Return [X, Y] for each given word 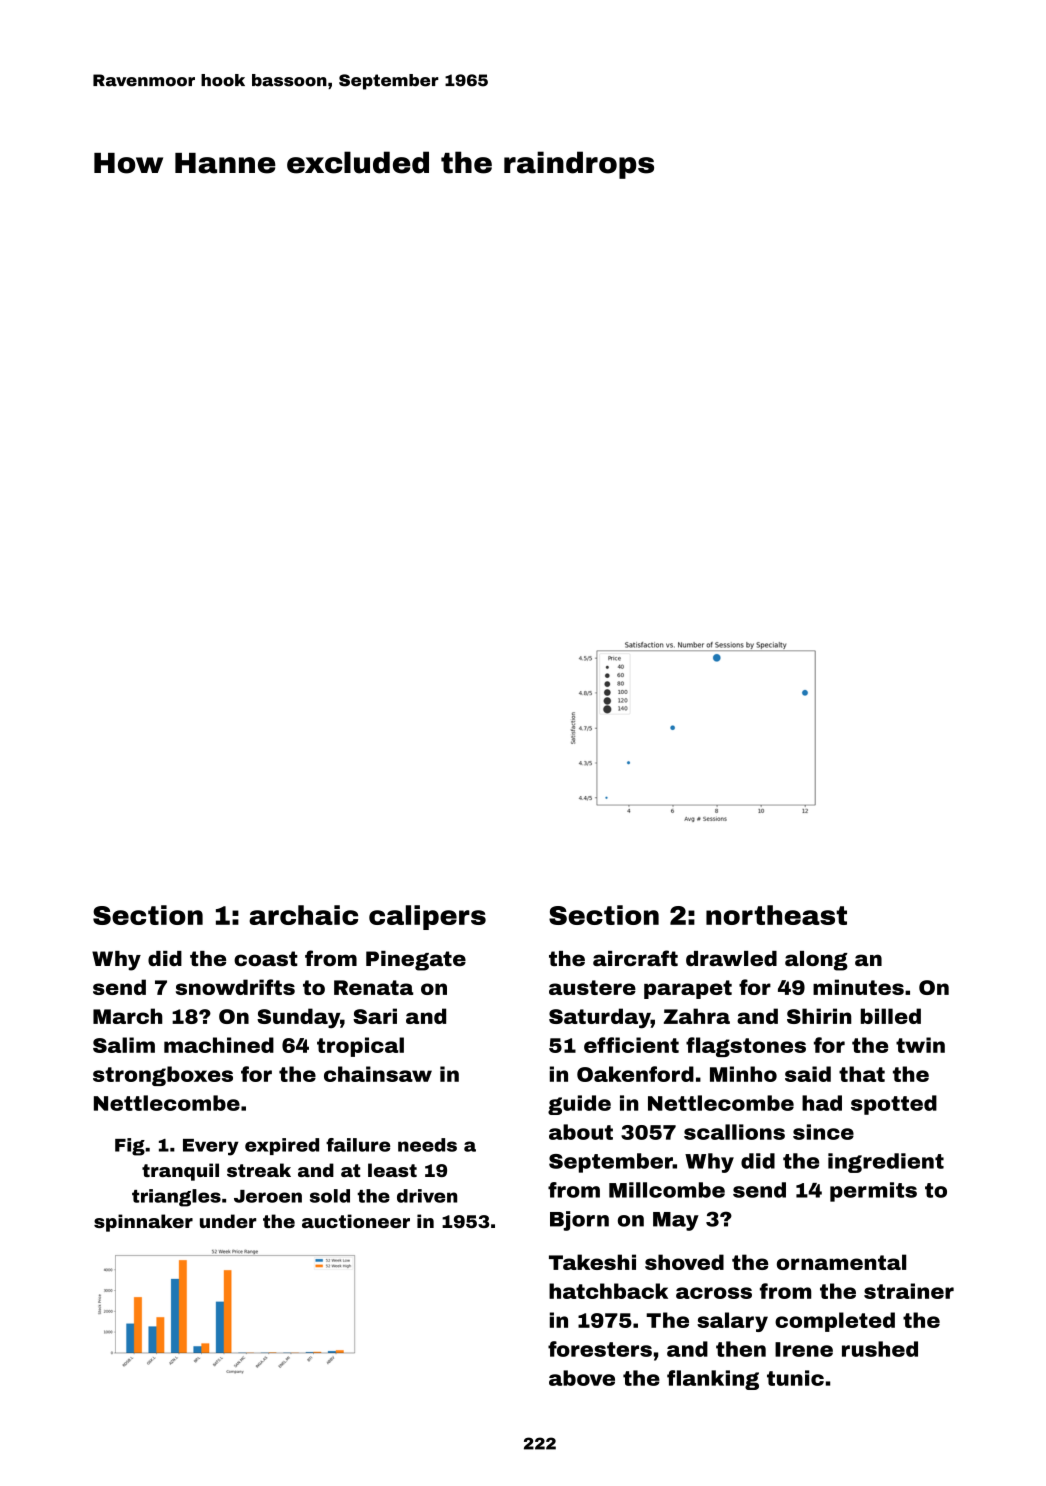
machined [219, 1045]
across [714, 1293]
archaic [303, 915]
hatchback [608, 1291]
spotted [894, 1105]
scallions [734, 1132]
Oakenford [635, 1074]
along [816, 961]
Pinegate [416, 961]
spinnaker [143, 1223]
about [581, 1132]
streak [259, 1170]
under [228, 1221]
